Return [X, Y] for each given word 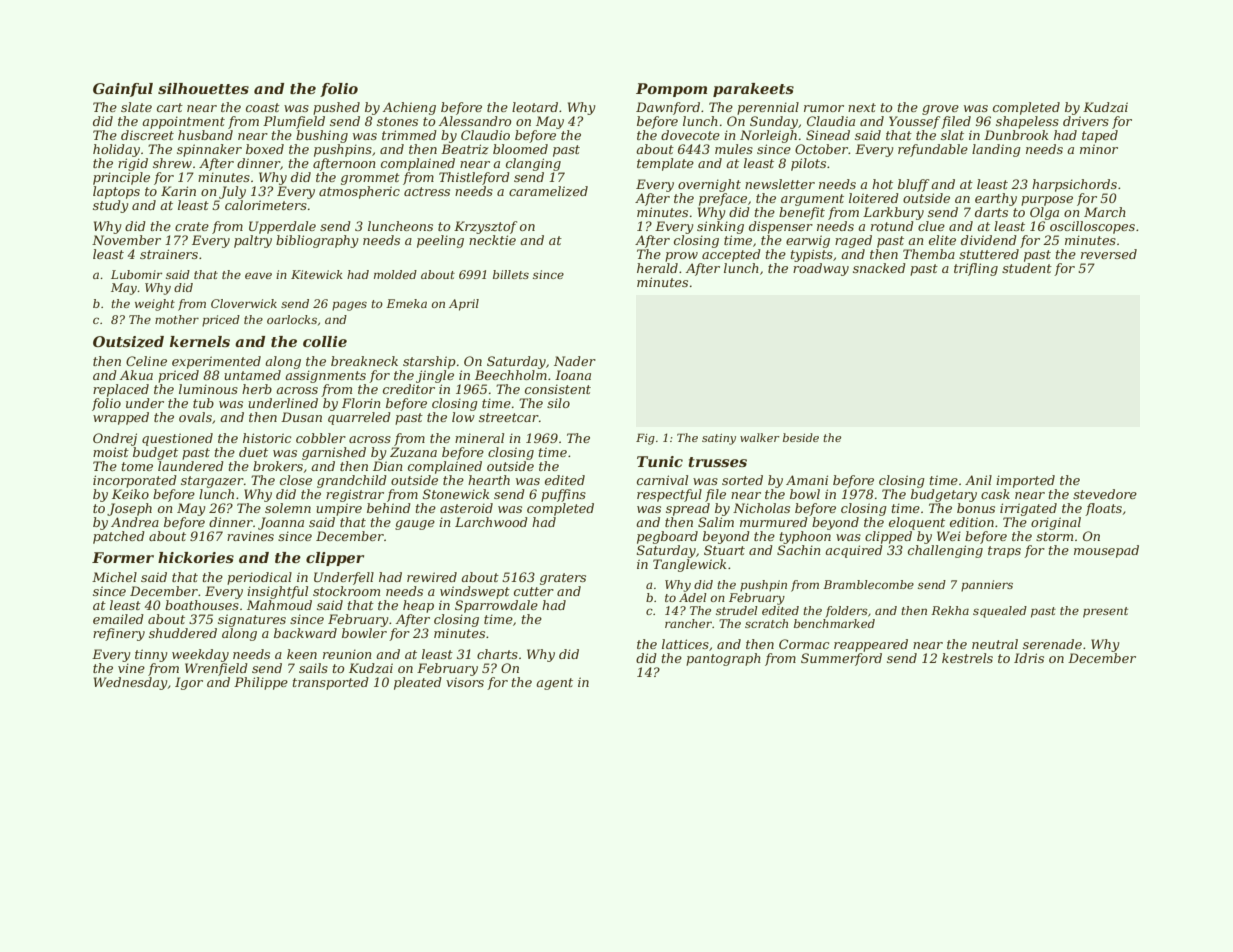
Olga [1044, 213]
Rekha [950, 610]
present [1105, 612]
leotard [535, 107]
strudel [737, 610]
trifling [976, 269]
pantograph [723, 659]
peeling [440, 241]
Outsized [128, 342]
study [111, 206]
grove [940, 110]
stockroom [346, 591]
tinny [151, 655]
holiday [116, 150]
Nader [575, 361]
